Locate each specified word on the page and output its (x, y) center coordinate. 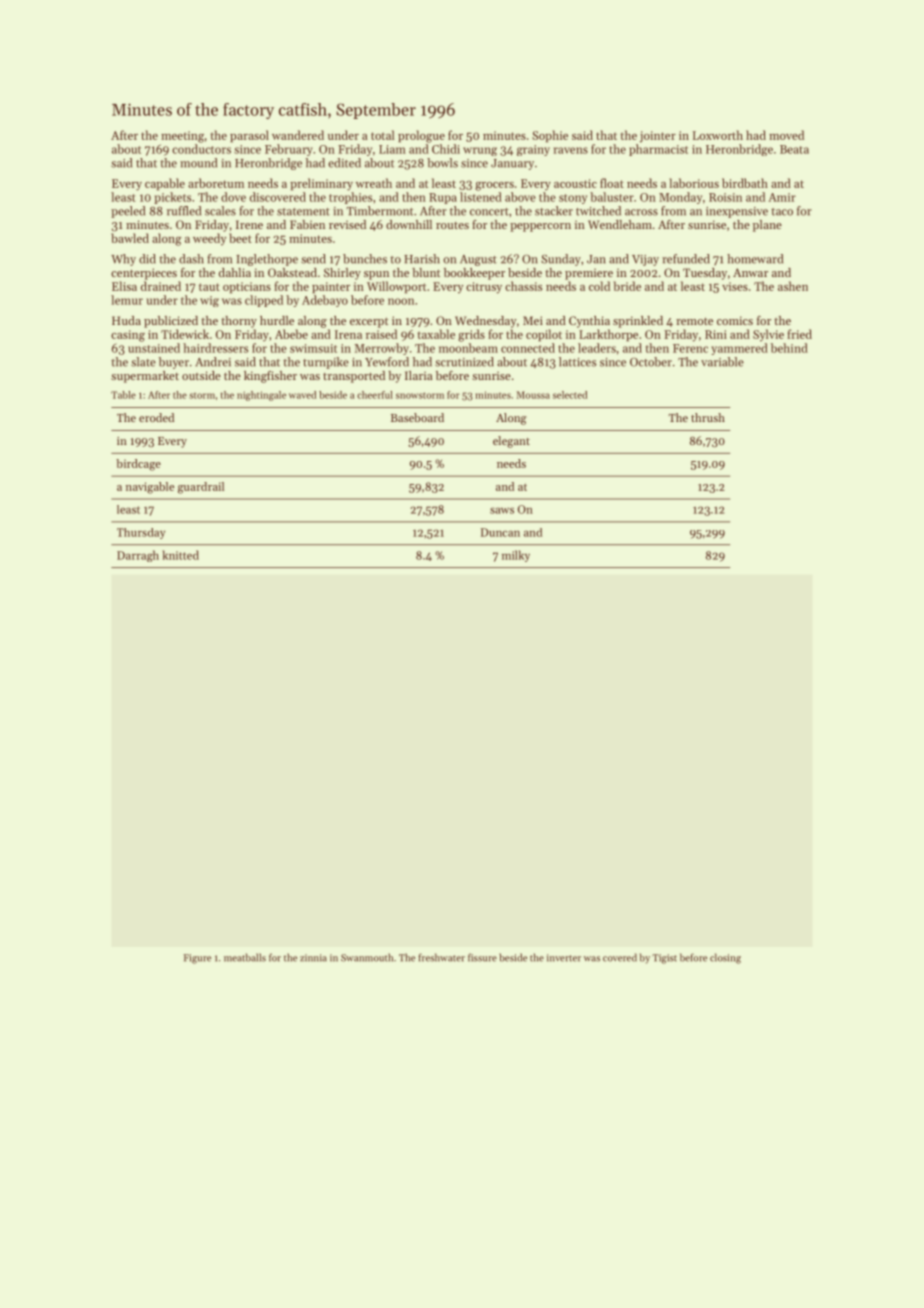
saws (502, 511)
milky (516, 556)
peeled (128, 212)
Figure (197, 959)
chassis (523, 286)
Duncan (500, 532)
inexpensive (737, 212)
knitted (181, 555)
